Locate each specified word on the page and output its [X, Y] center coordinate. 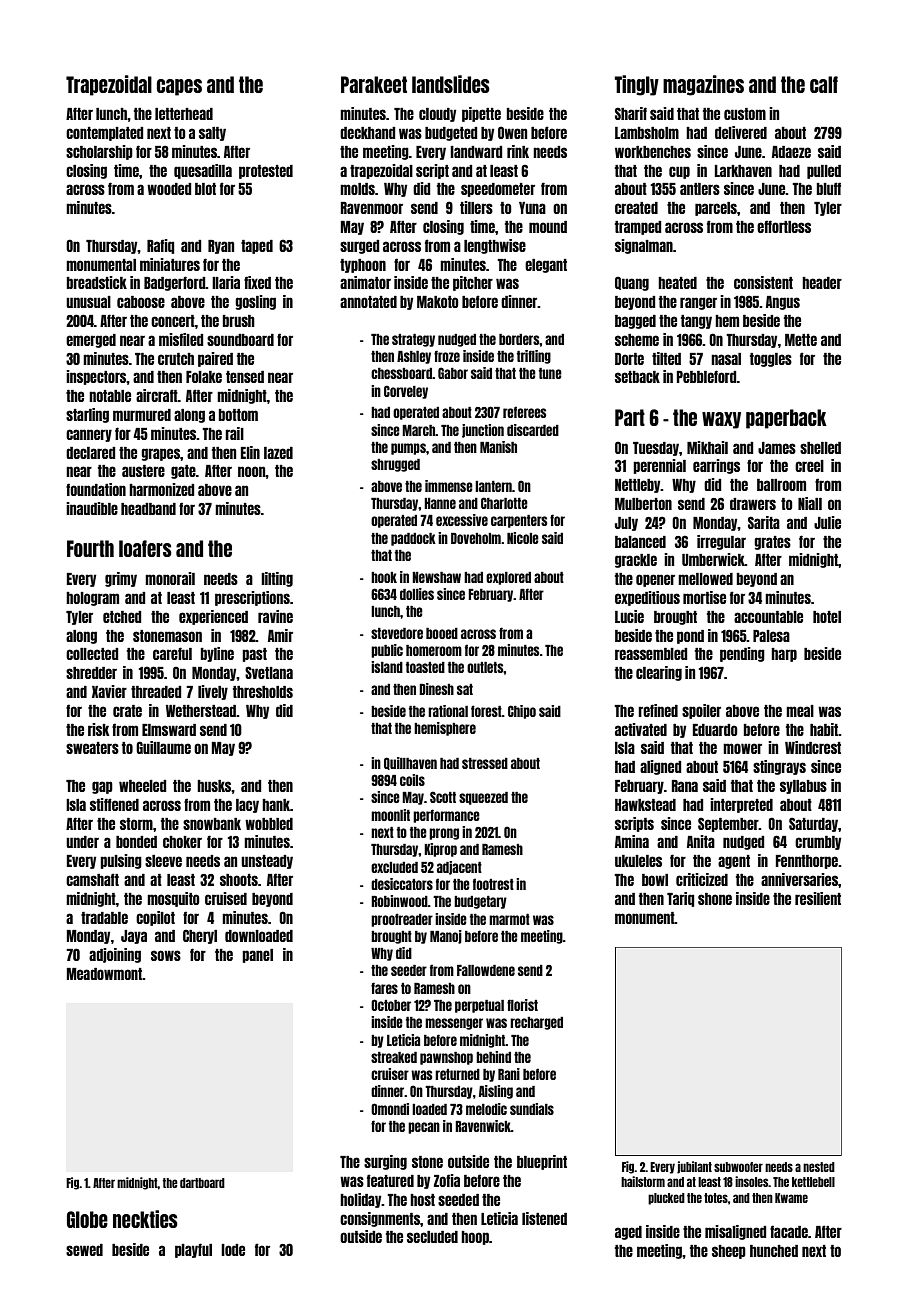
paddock [413, 539]
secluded [432, 1237]
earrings [716, 466]
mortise [704, 597]
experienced [213, 617]
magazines [703, 85]
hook [384, 577]
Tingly [637, 85]
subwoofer [738, 1167]
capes [179, 87]
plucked [666, 1199]
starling [87, 415]
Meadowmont [105, 974]
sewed [84, 1250]
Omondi [390, 1109]
